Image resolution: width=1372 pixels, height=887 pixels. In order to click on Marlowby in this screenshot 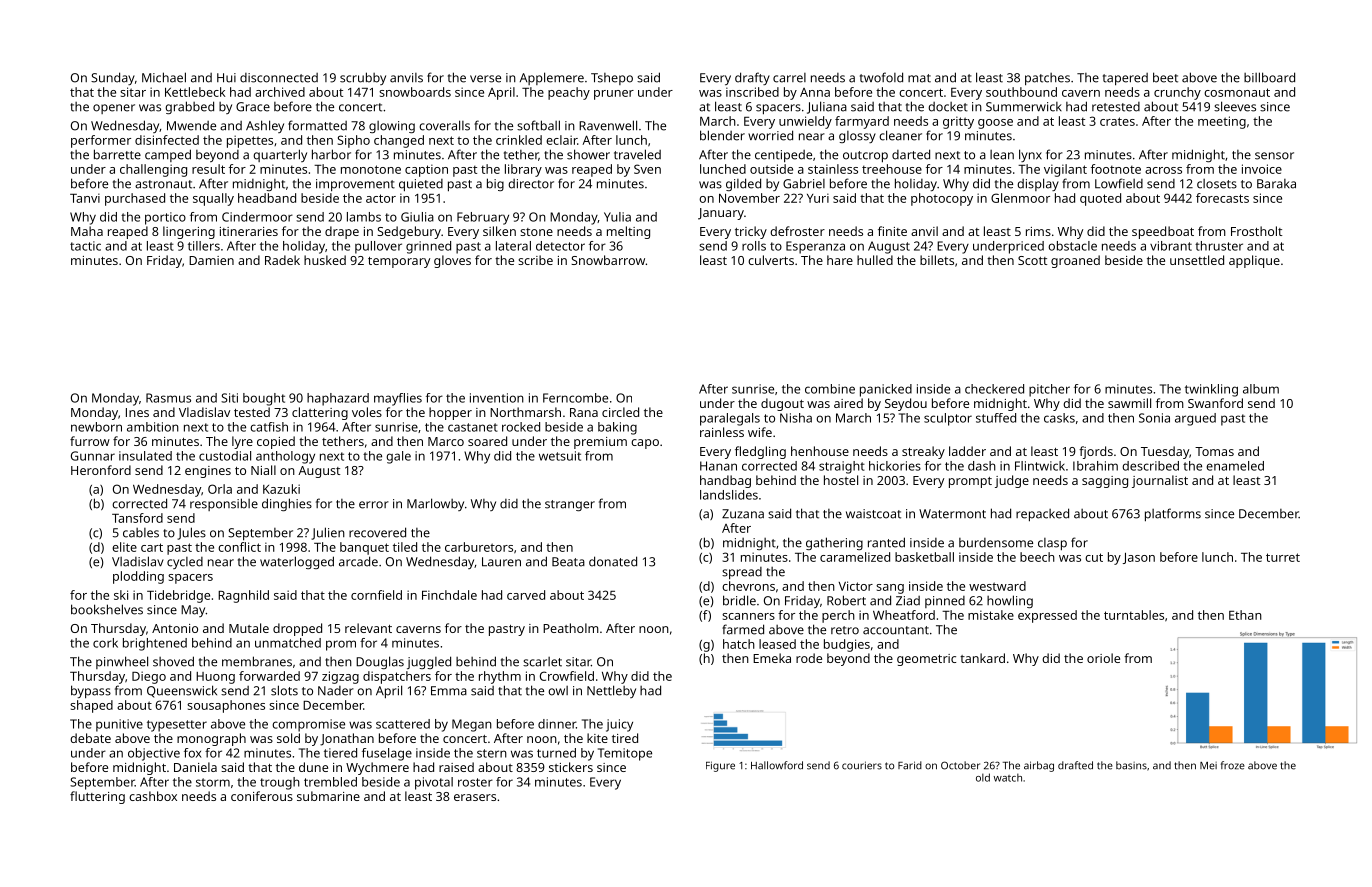, I will do `click(435, 504)`.
